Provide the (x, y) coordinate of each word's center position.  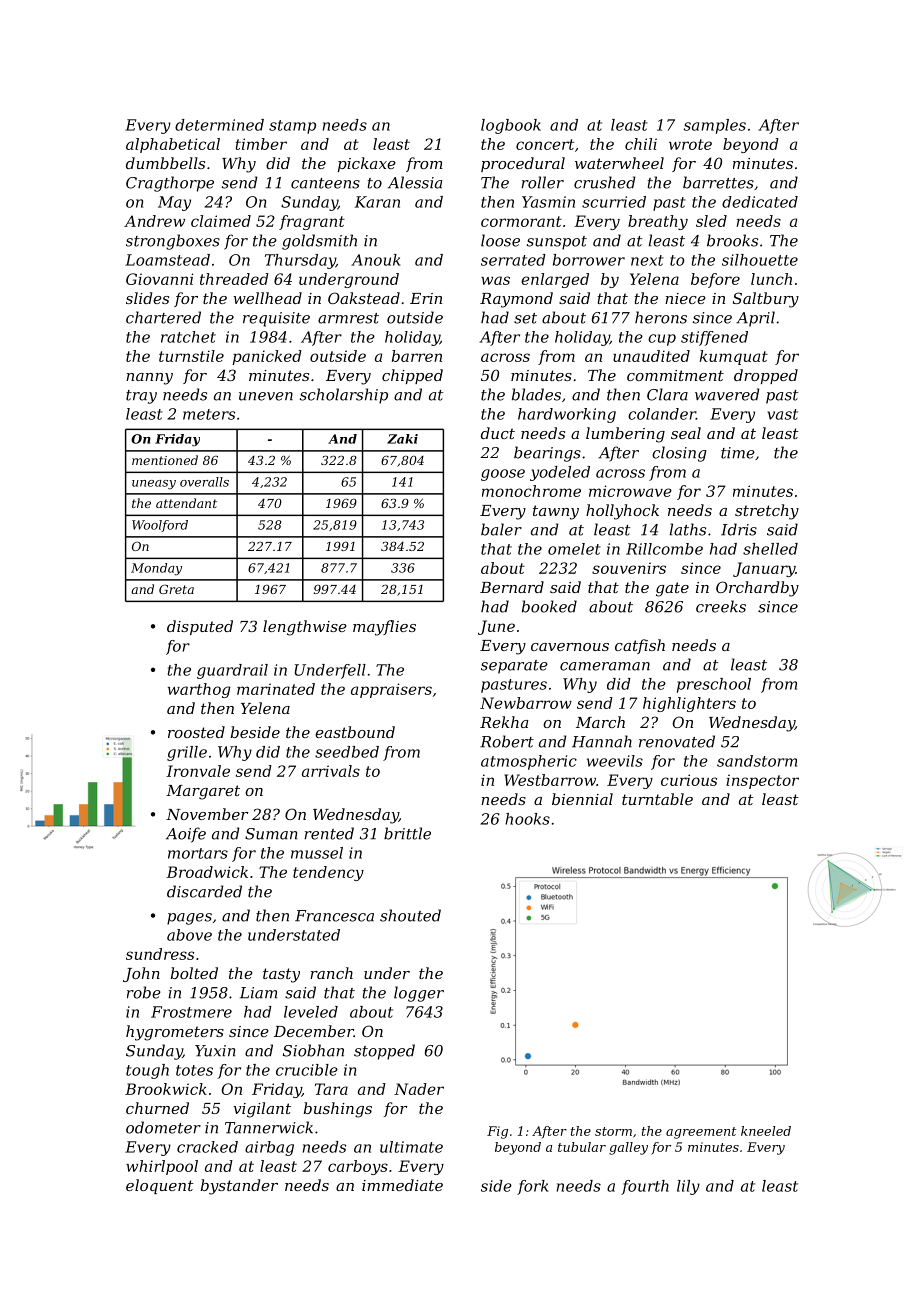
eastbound (355, 732)
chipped (412, 376)
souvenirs (629, 568)
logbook (511, 126)
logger (419, 994)
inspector (762, 781)
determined (219, 125)
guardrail (232, 671)
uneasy (154, 485)
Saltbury (766, 300)
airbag (269, 1148)
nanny (149, 379)
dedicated (760, 202)
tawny (556, 512)
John (141, 974)
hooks (527, 819)
